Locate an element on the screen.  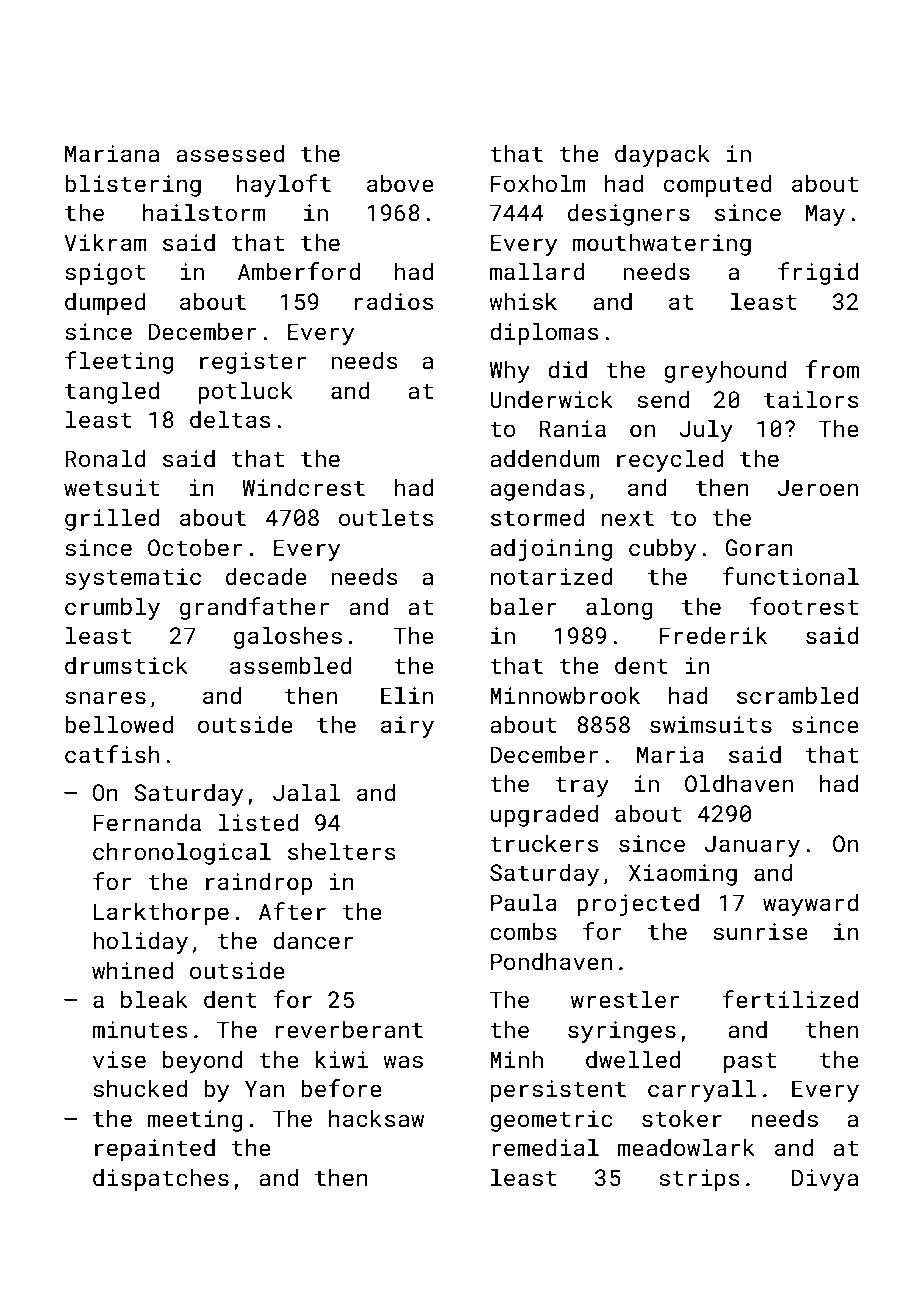
Underwick is located at coordinates (551, 399).
